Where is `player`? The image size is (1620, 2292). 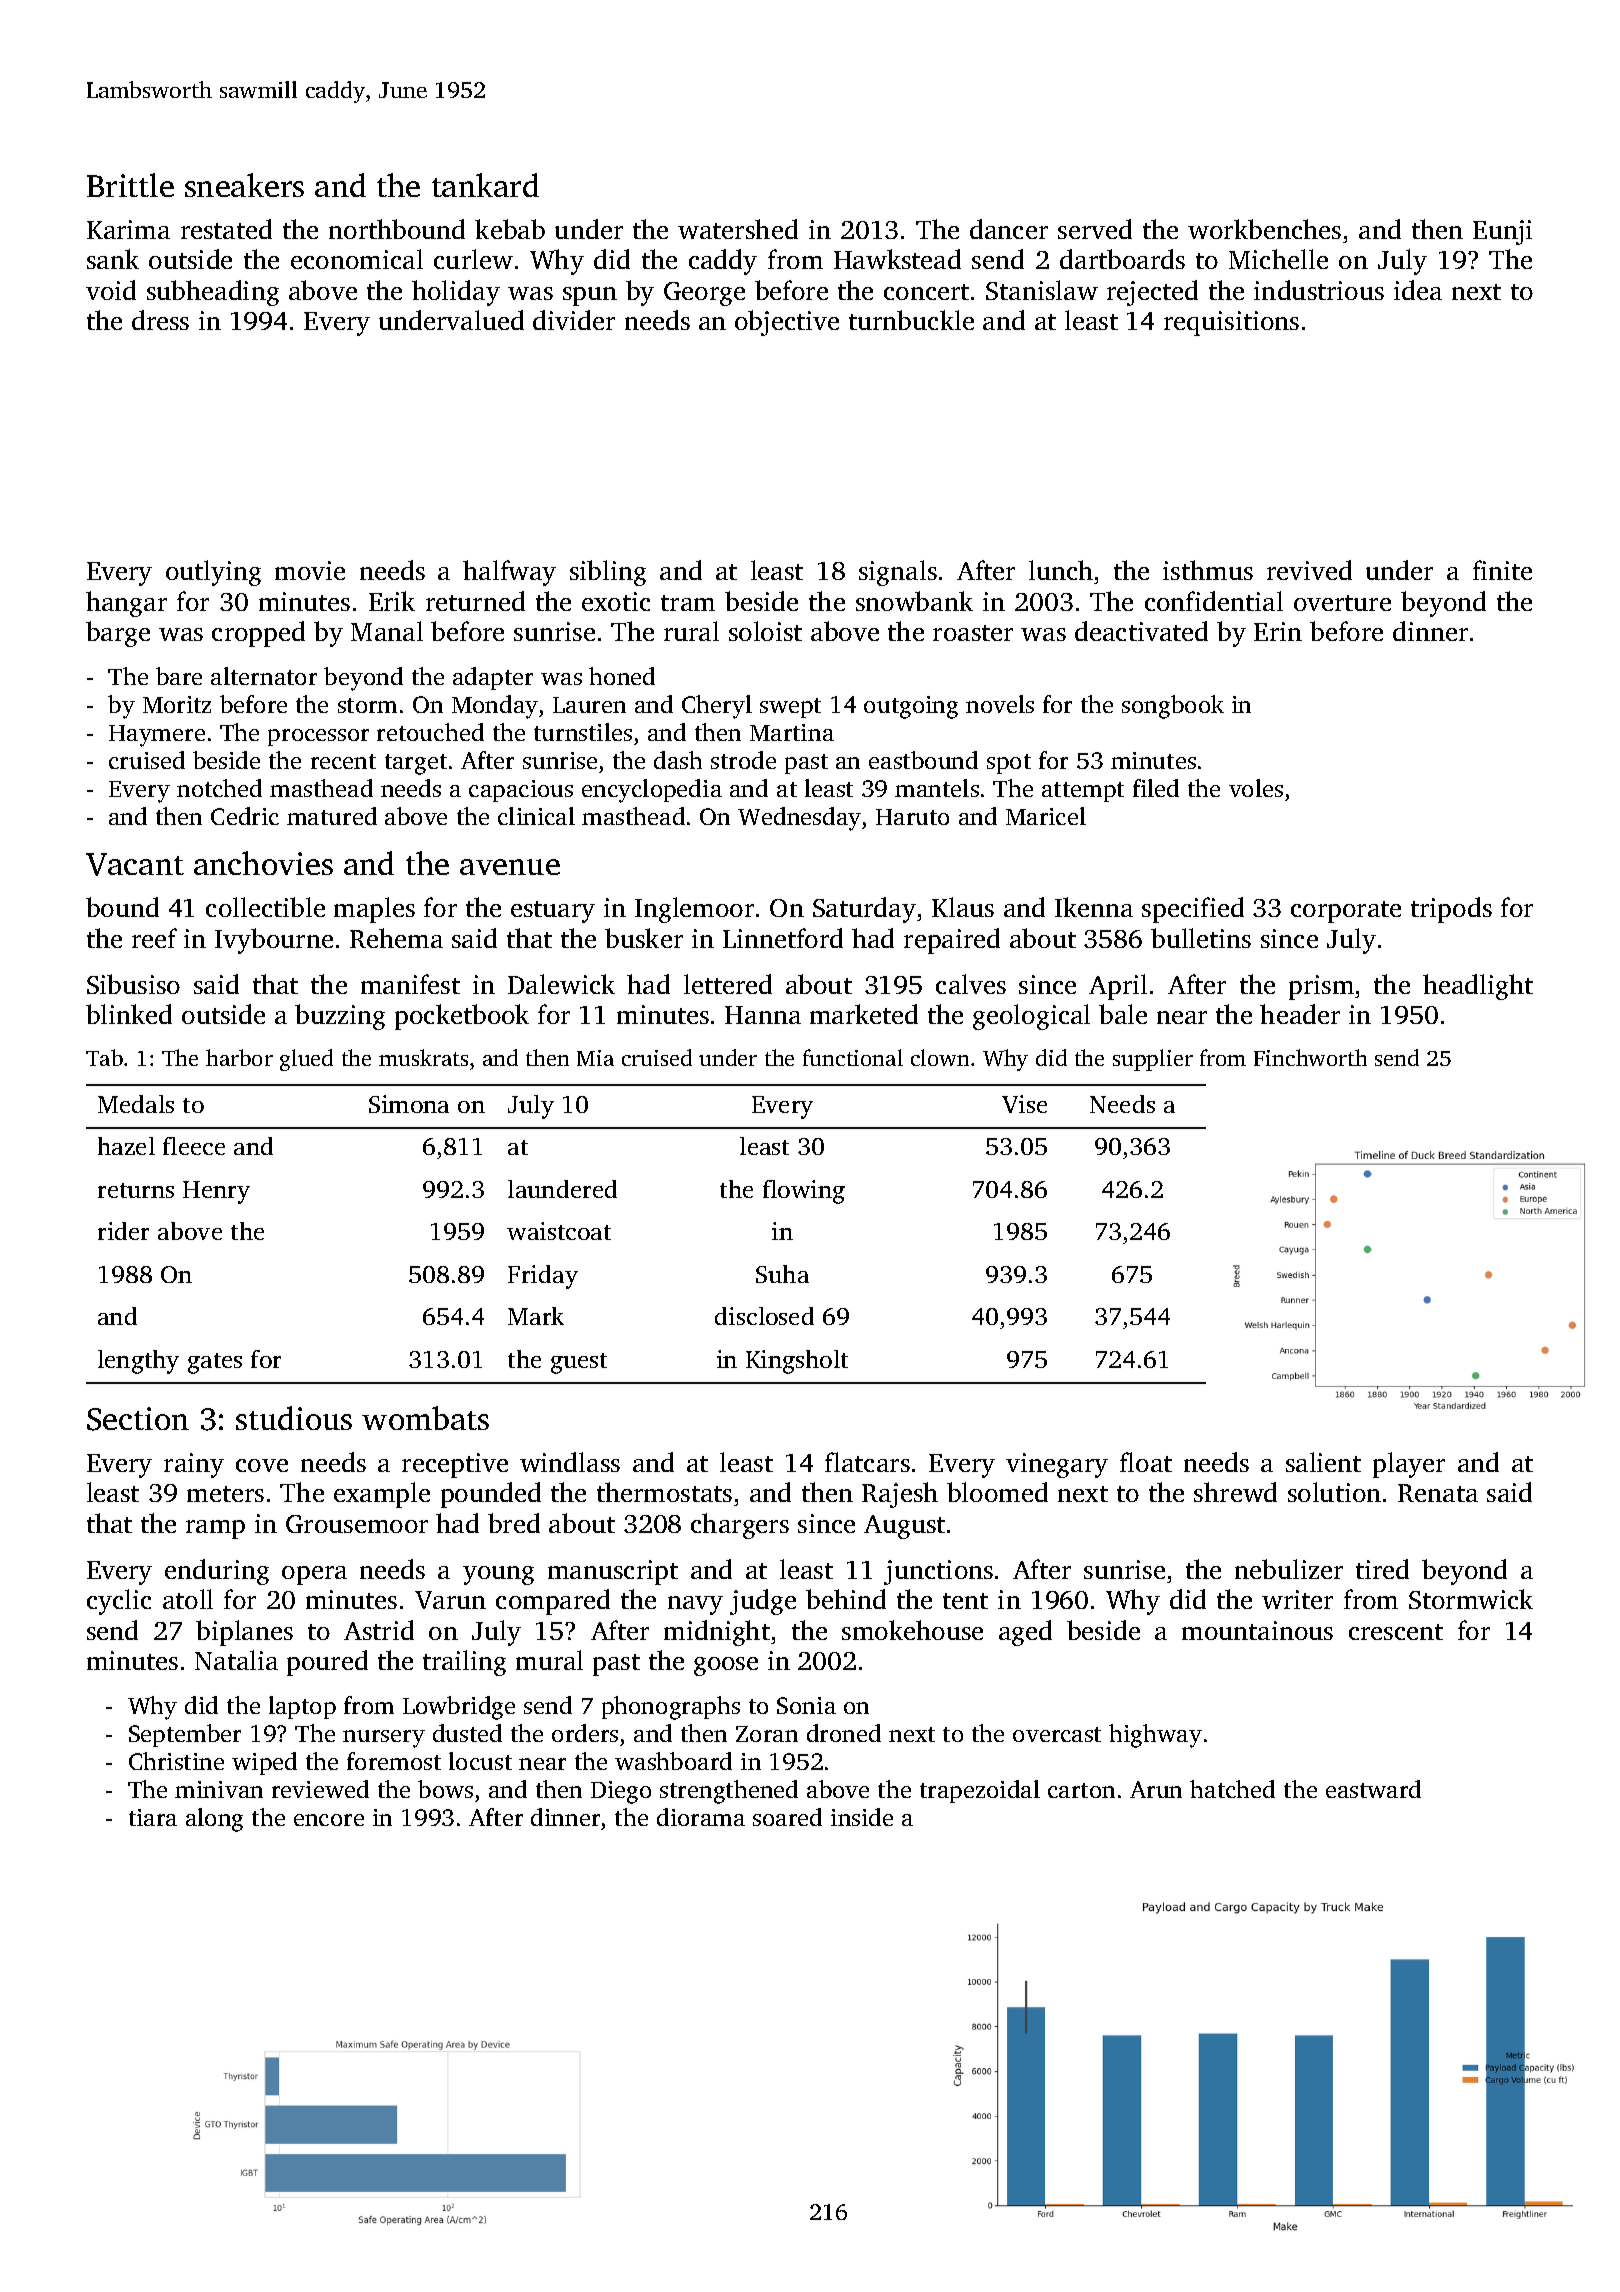 player is located at coordinates (1409, 1465).
